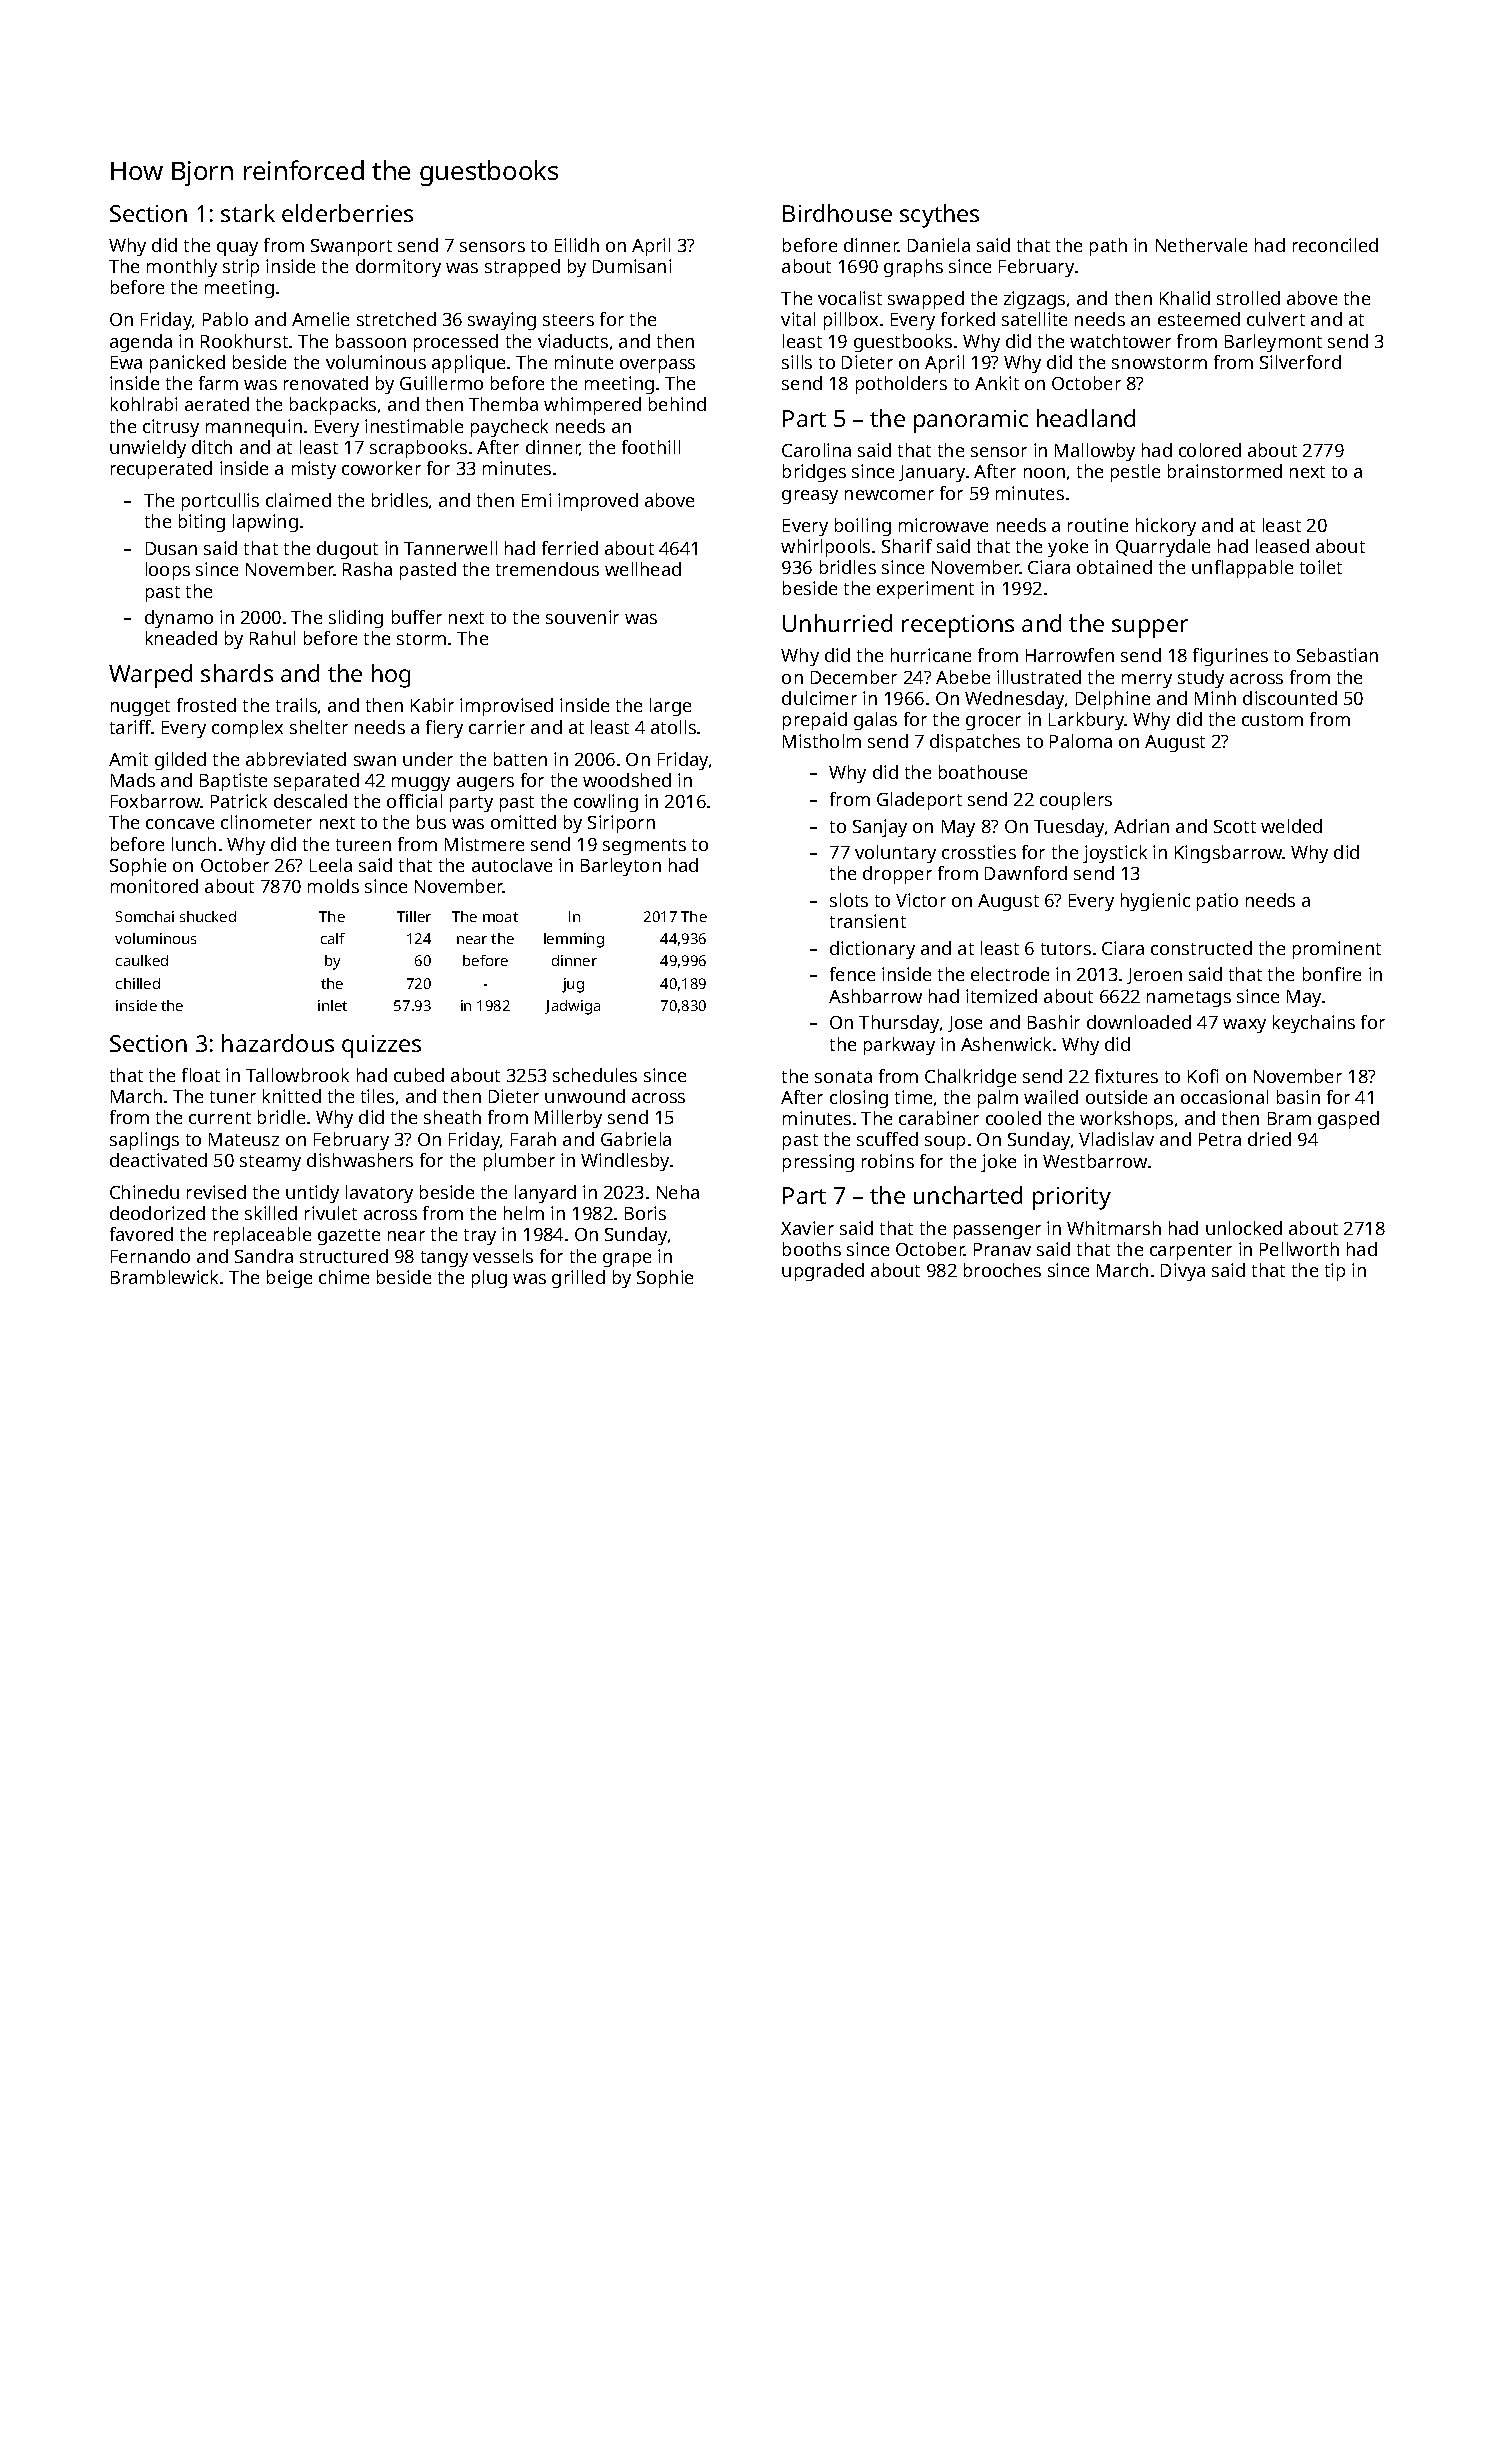 The image size is (1496, 2464). I want to click on upgraded, so click(823, 1272).
